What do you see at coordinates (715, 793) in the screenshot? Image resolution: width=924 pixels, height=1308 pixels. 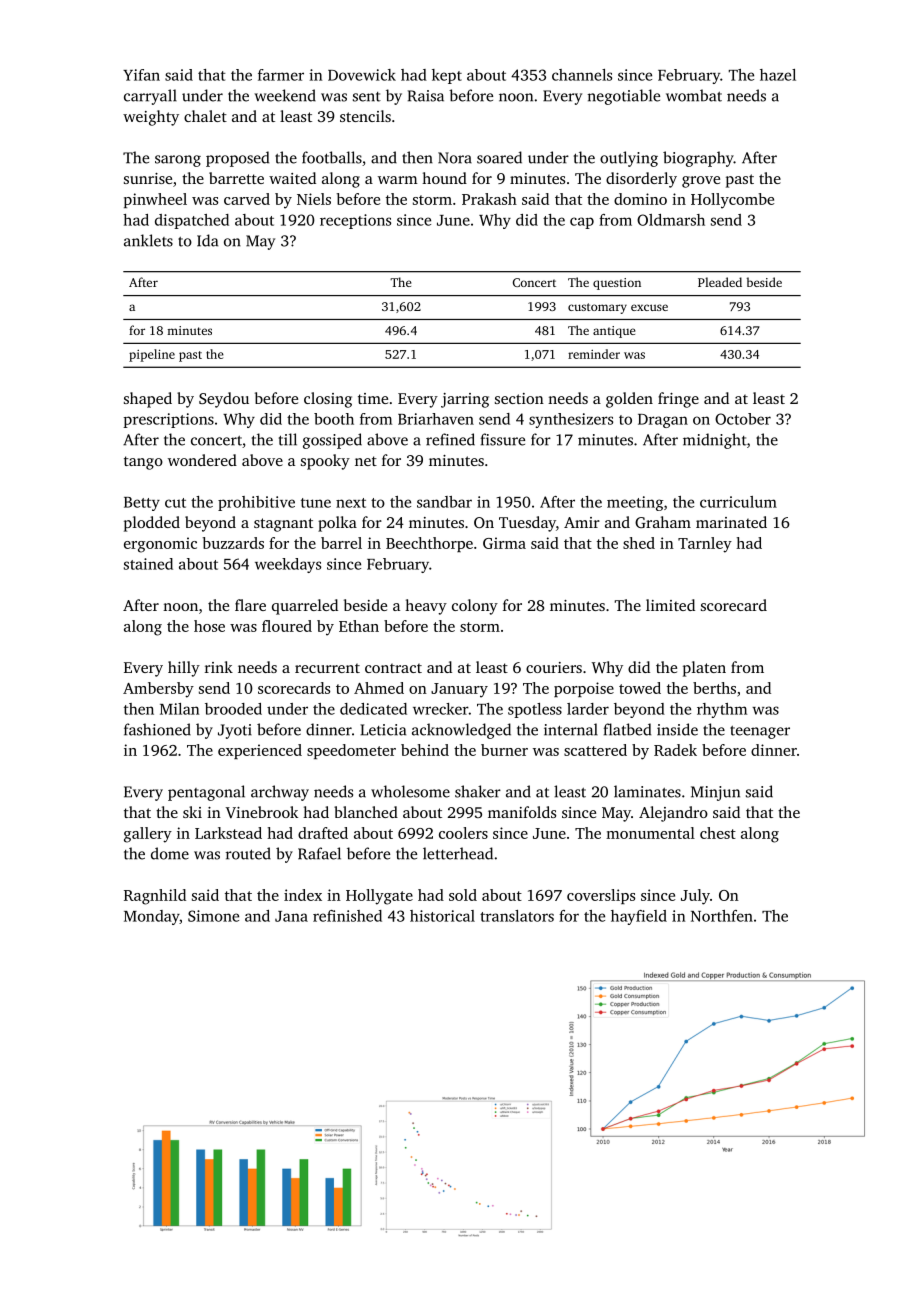 I see `Minjun` at bounding box center [715, 793].
